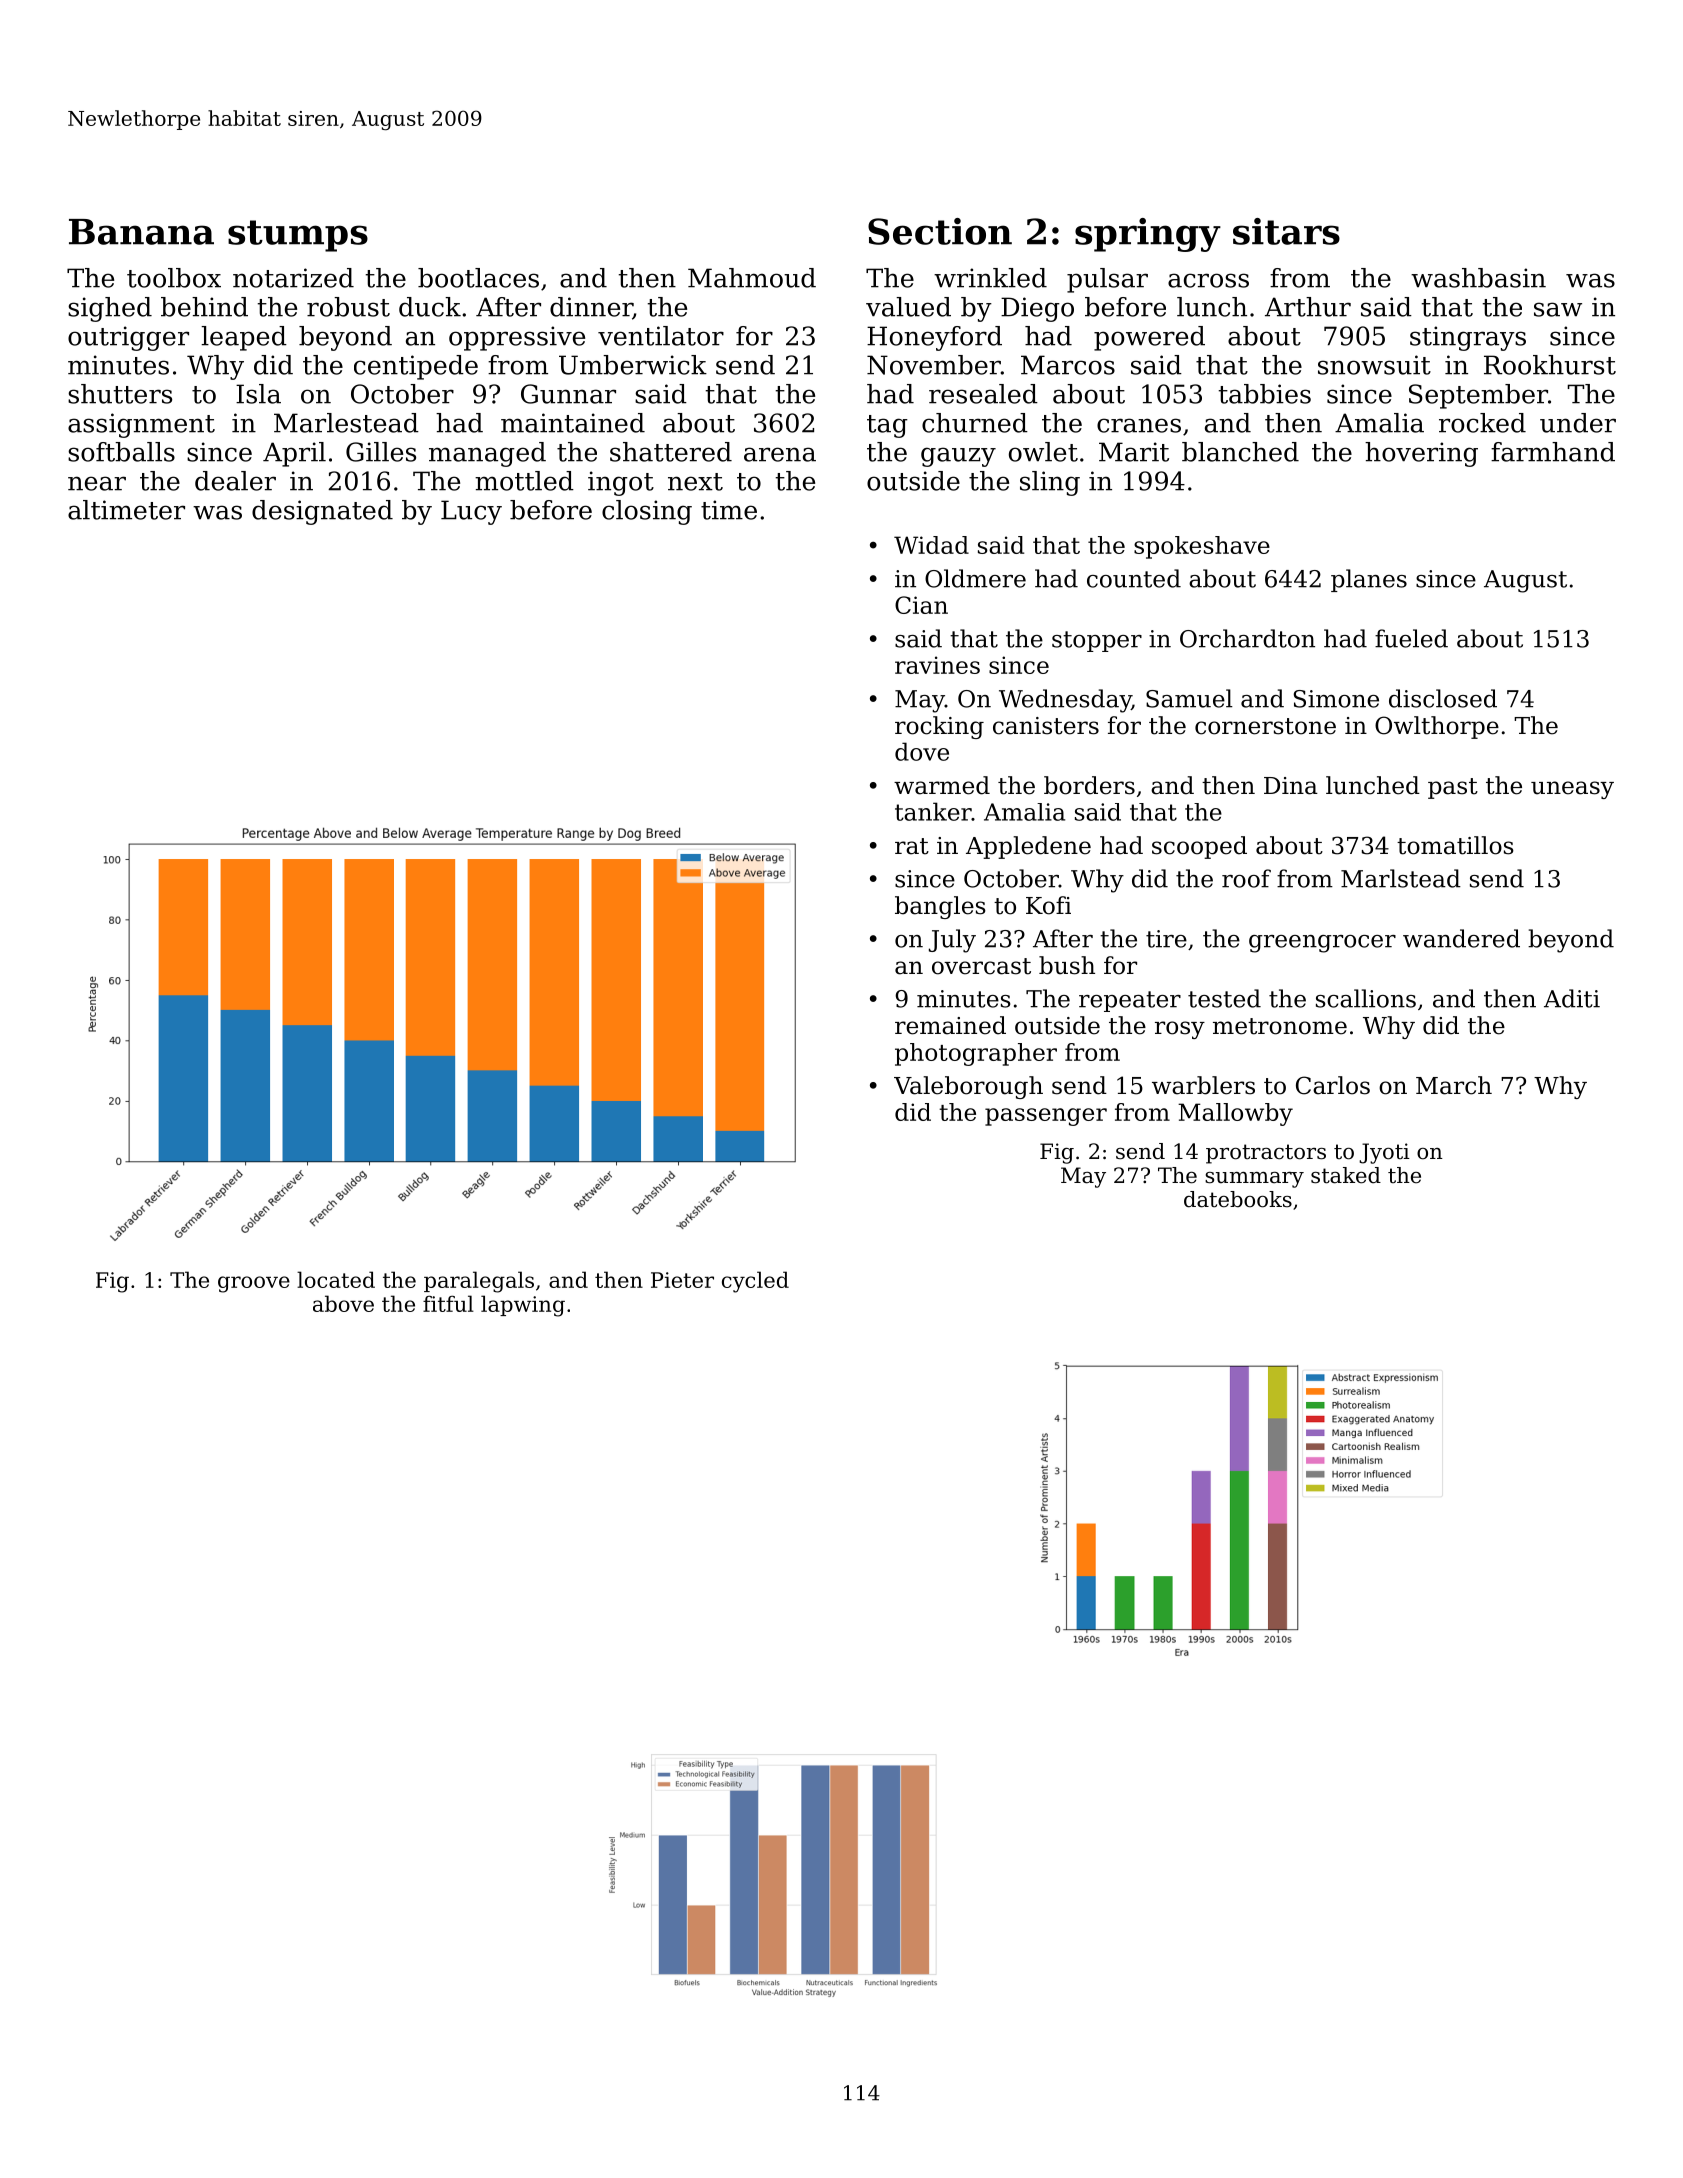 Image resolution: width=1683 pixels, height=2178 pixels. What do you see at coordinates (523, 1306) in the screenshot?
I see `lapwing` at bounding box center [523, 1306].
